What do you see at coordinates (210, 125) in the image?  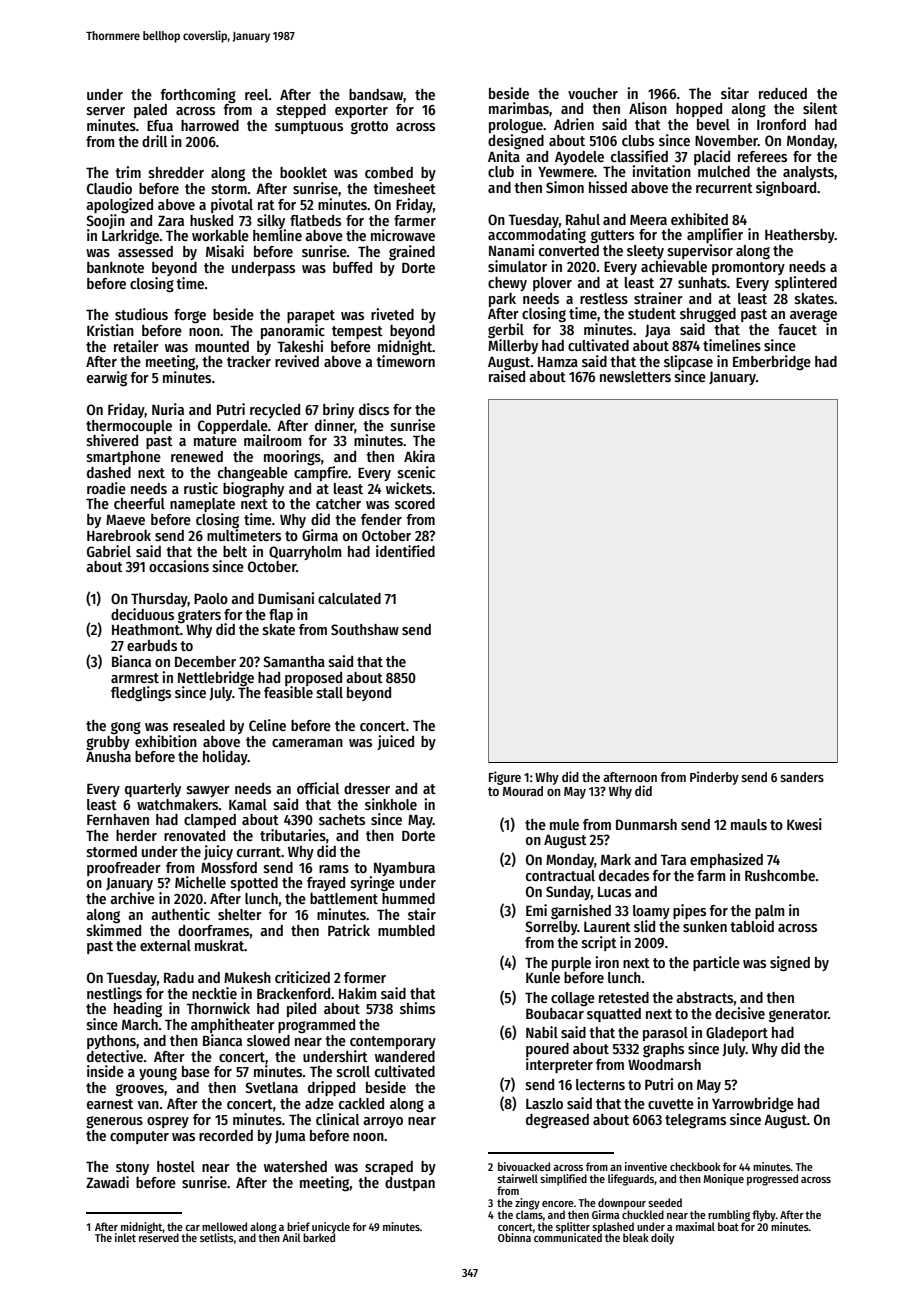 I see `harrowed` at bounding box center [210, 125].
